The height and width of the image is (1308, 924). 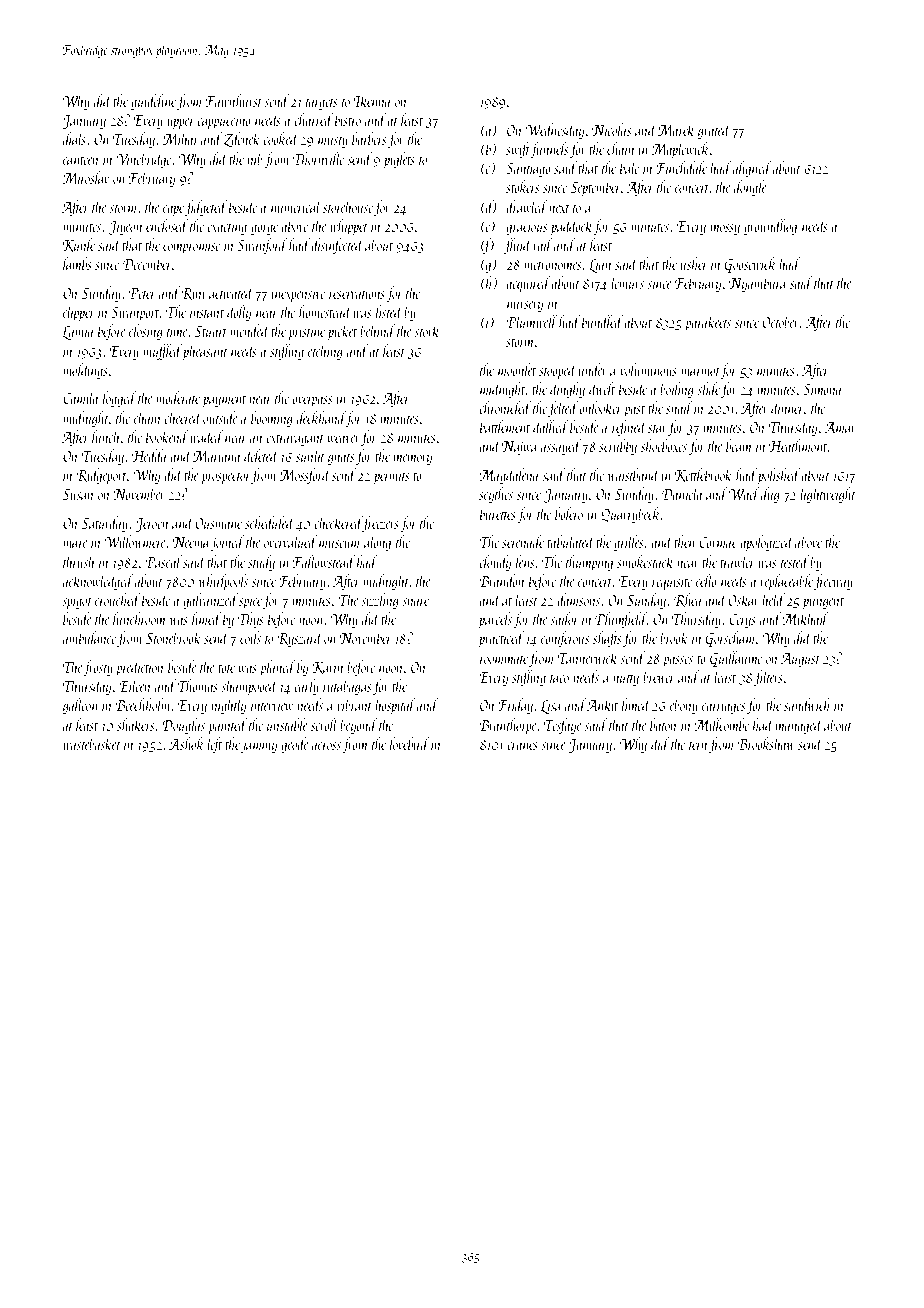 I want to click on activated, so click(x=231, y=292).
